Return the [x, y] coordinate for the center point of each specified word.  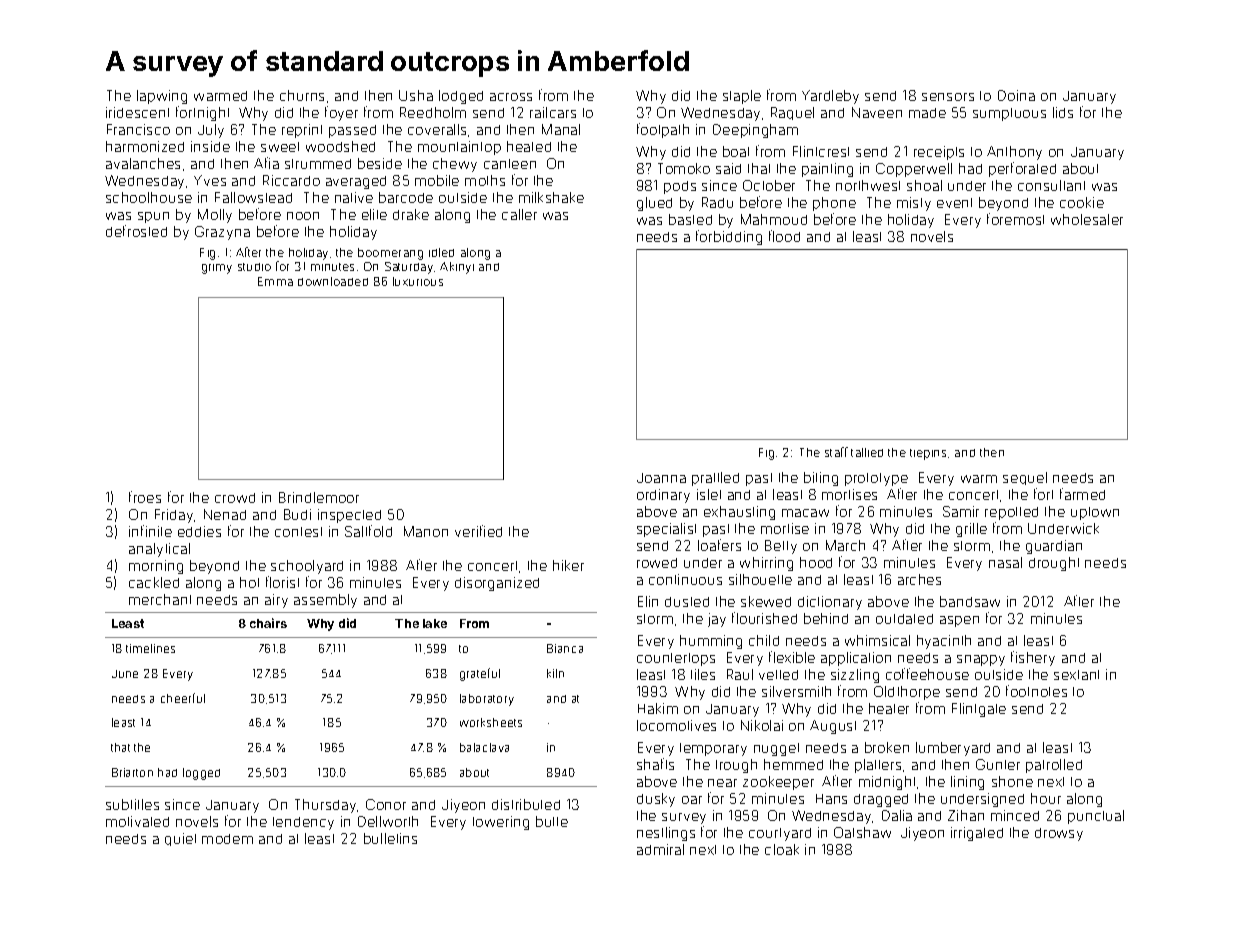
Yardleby [830, 97]
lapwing [162, 97]
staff [836, 452]
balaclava [484, 747]
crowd [235, 498]
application [856, 659]
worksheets [491, 722]
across [511, 97]
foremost [1015, 219]
